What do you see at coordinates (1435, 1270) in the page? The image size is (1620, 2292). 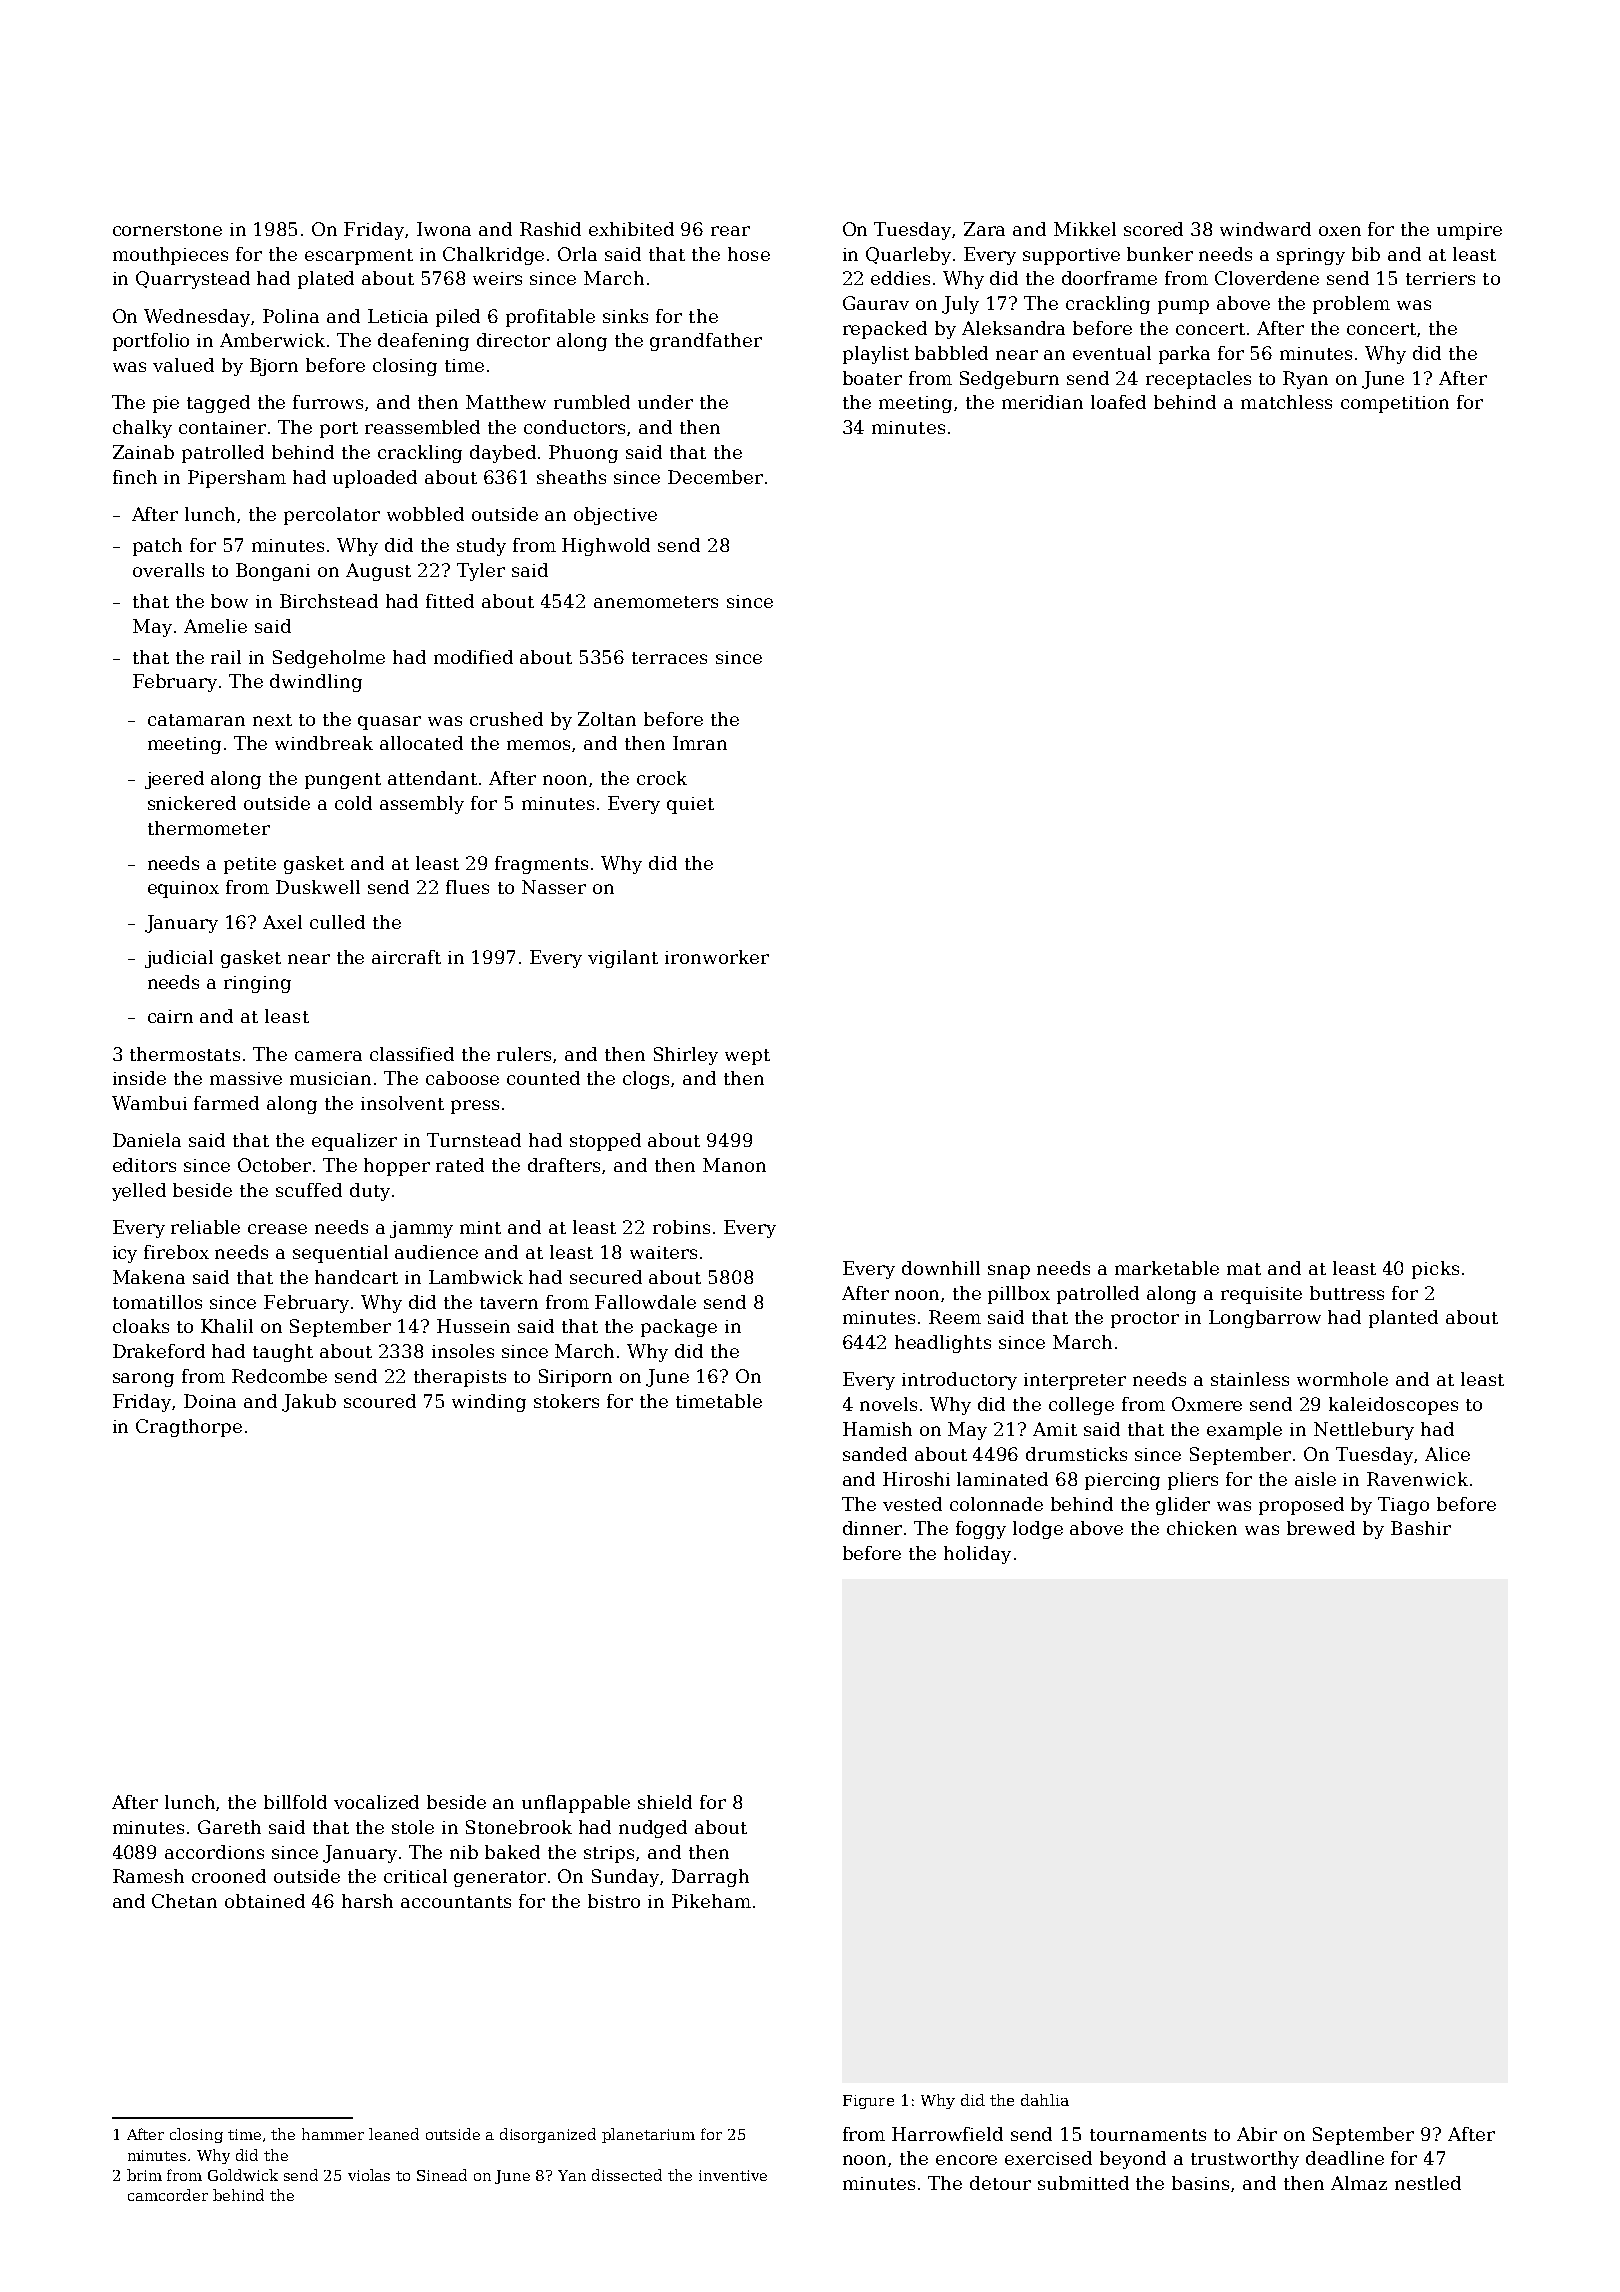 I see `picks` at bounding box center [1435, 1270].
